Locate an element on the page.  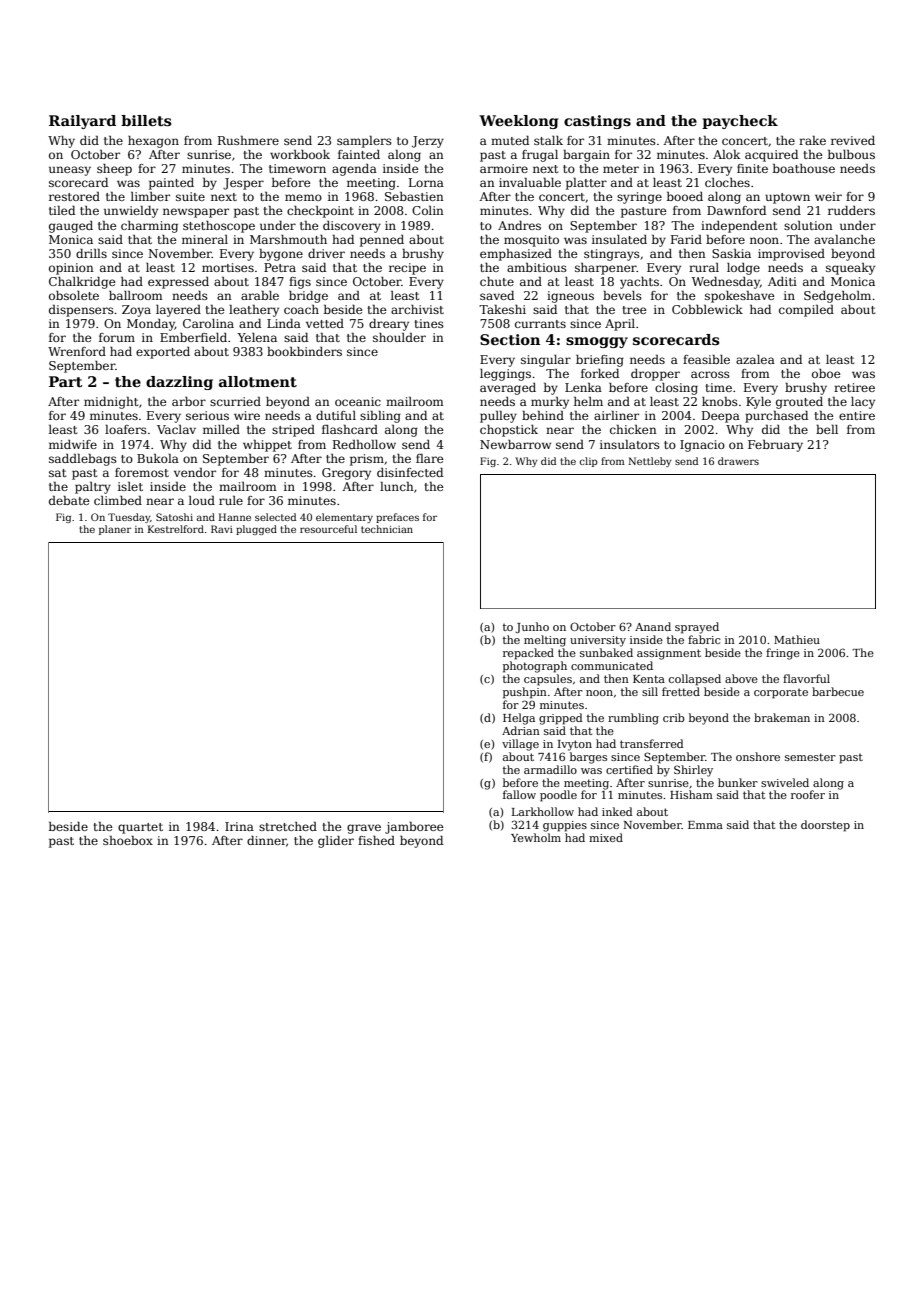
Yewholm is located at coordinates (536, 837).
